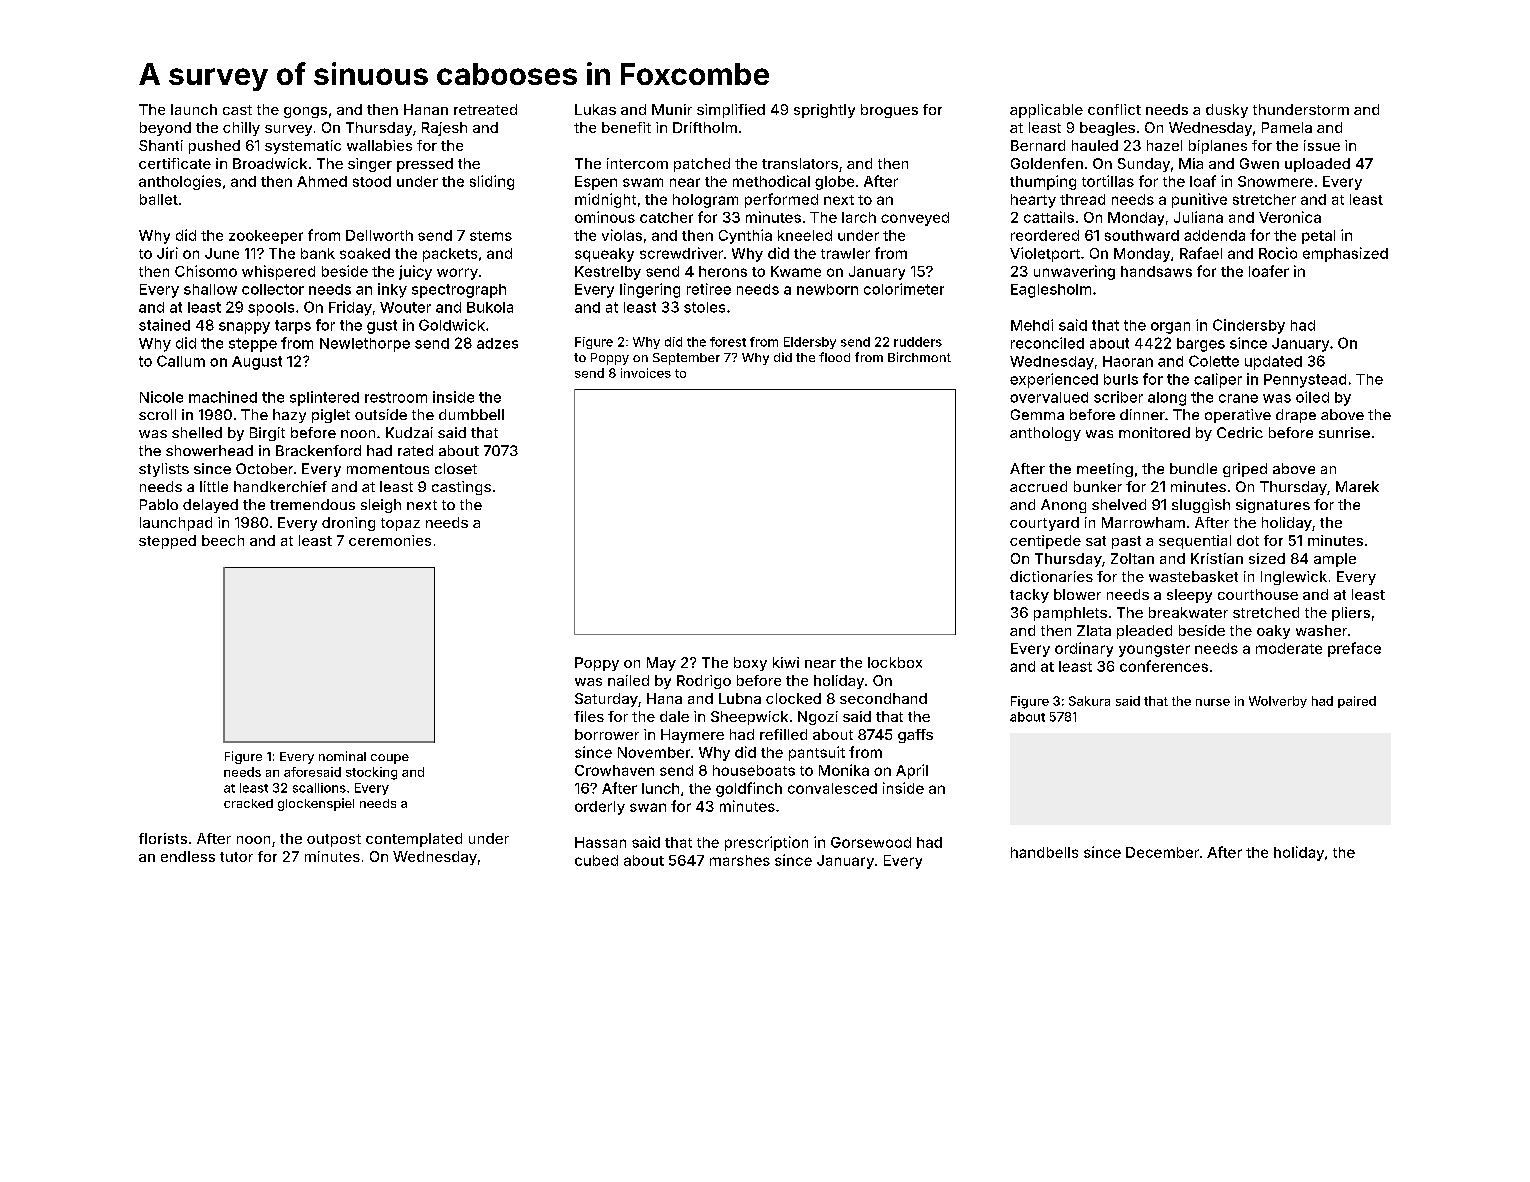  What do you see at coordinates (236, 857) in the image?
I see `tutor` at bounding box center [236, 857].
